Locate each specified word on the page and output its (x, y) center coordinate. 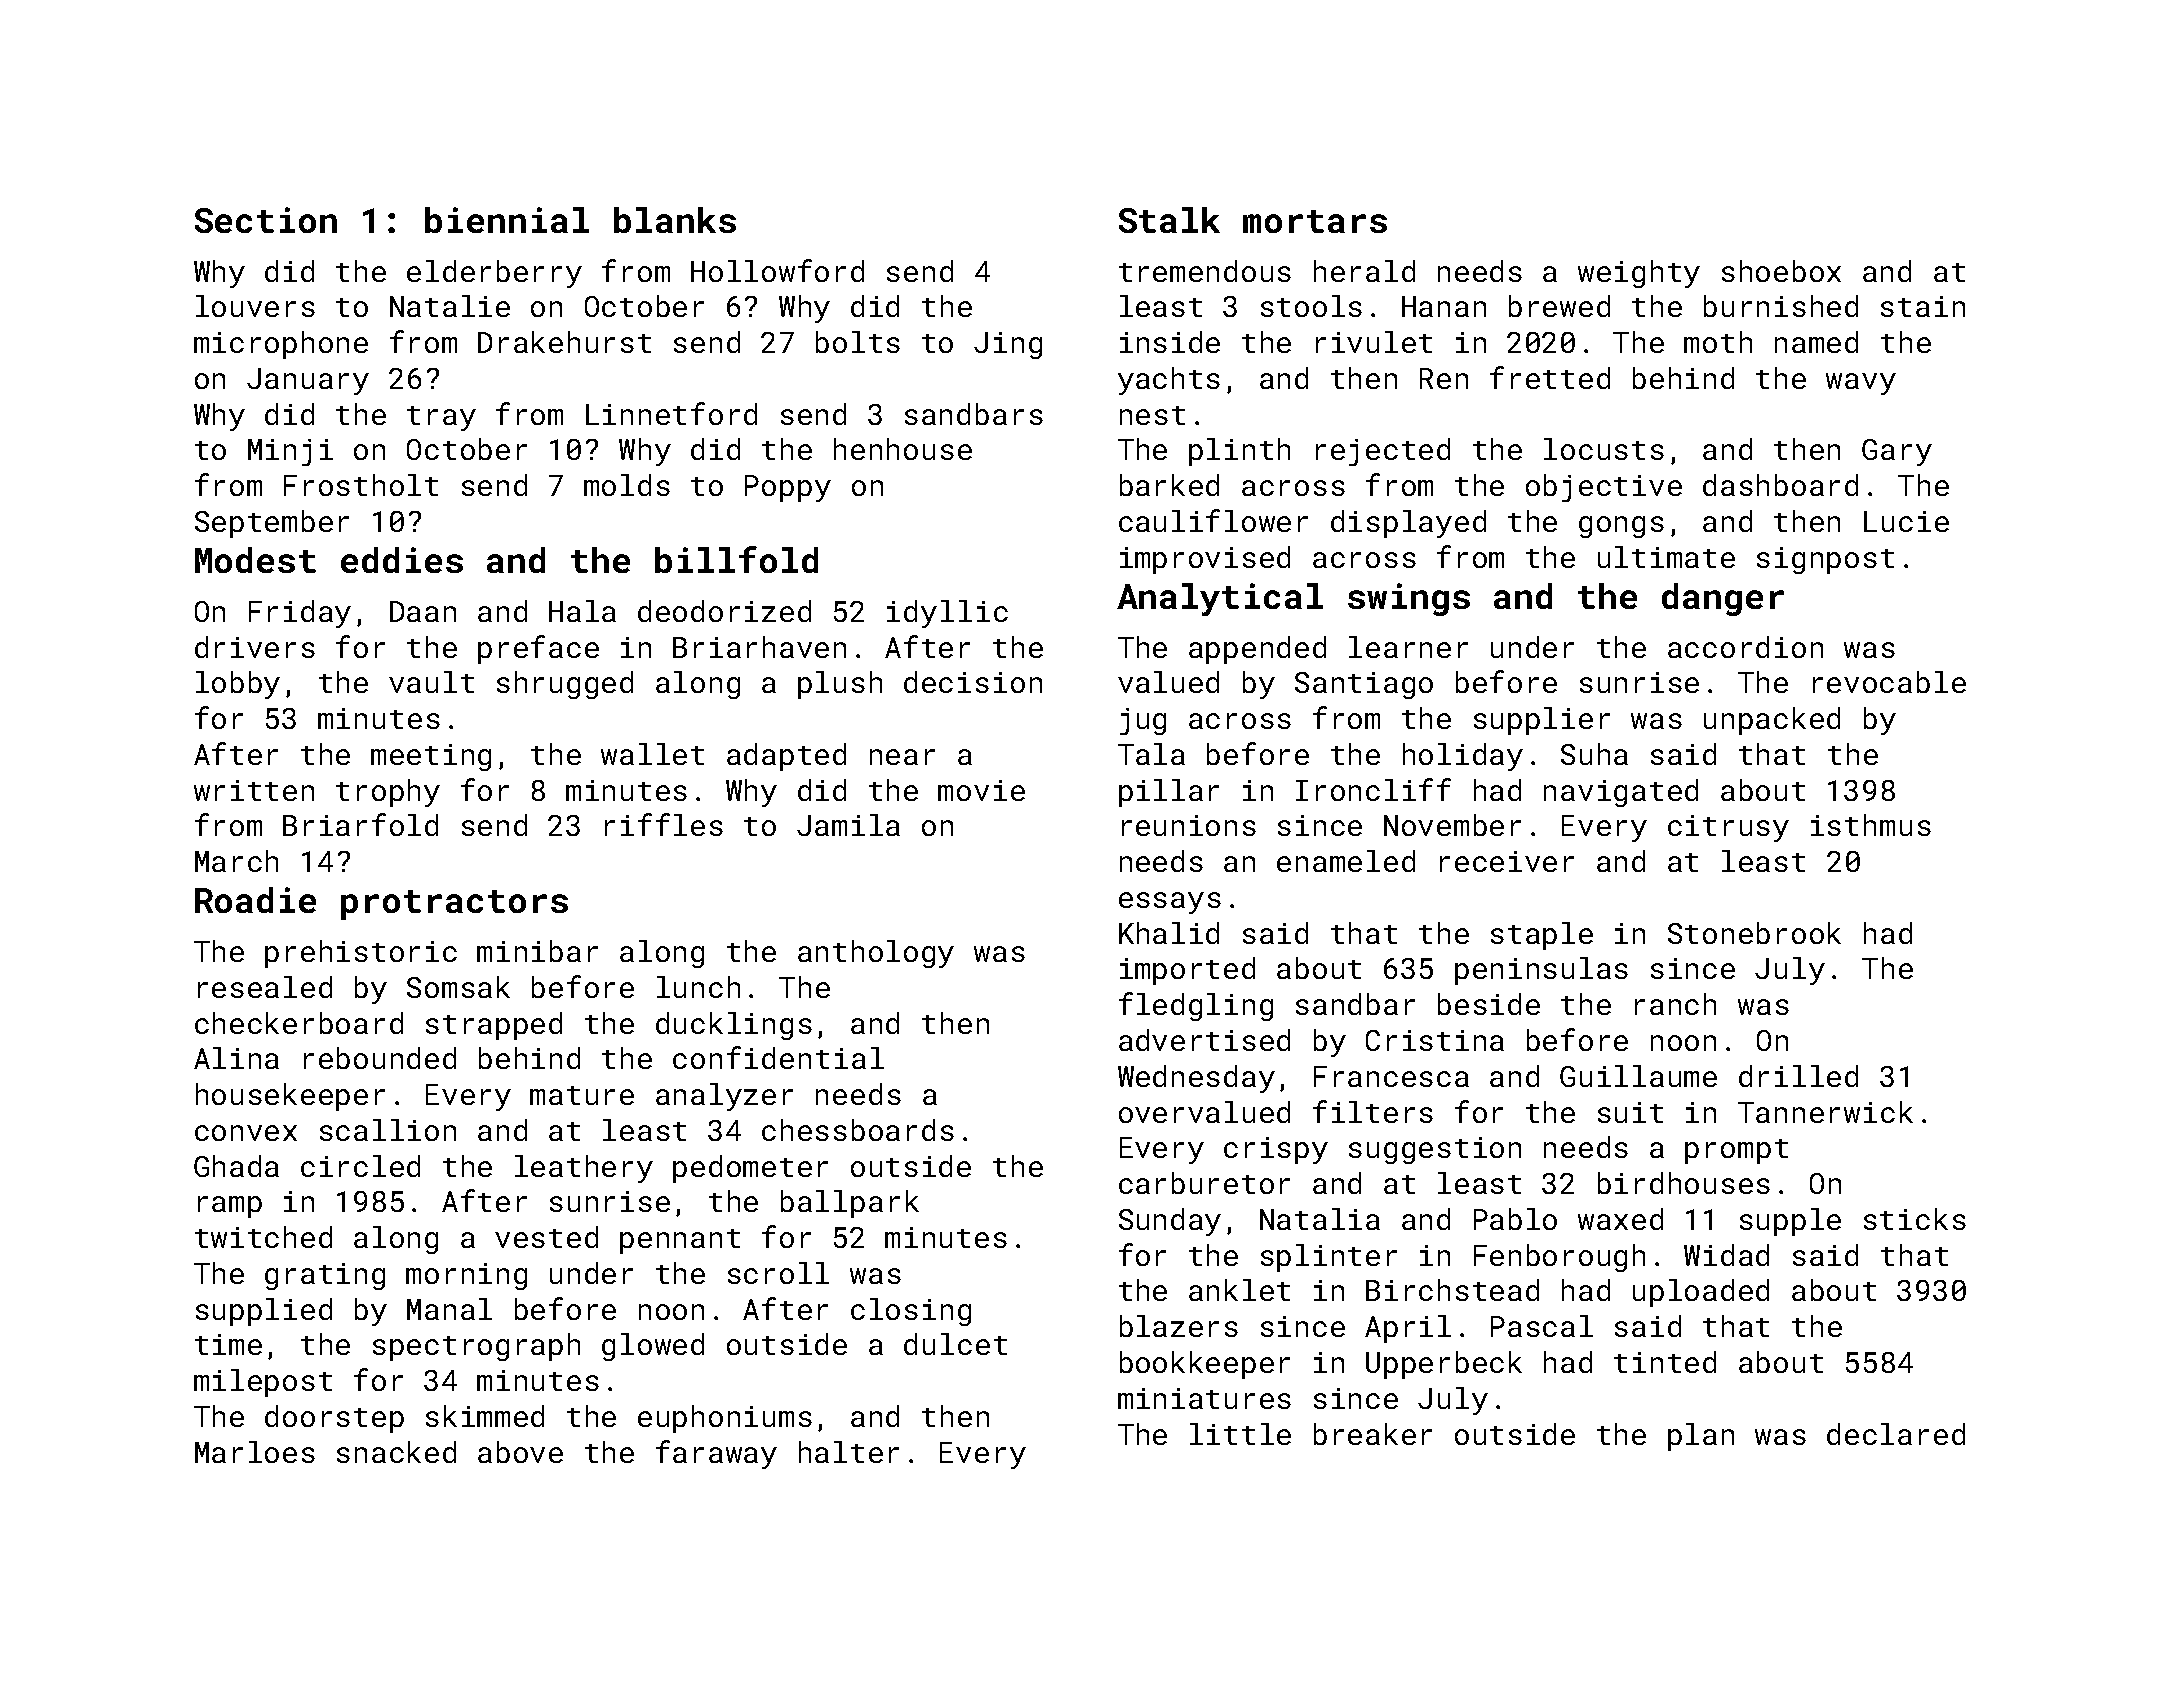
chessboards (858, 1130)
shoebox (1781, 271)
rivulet (1374, 342)
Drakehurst (564, 342)
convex (246, 1133)
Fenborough (1559, 1258)
